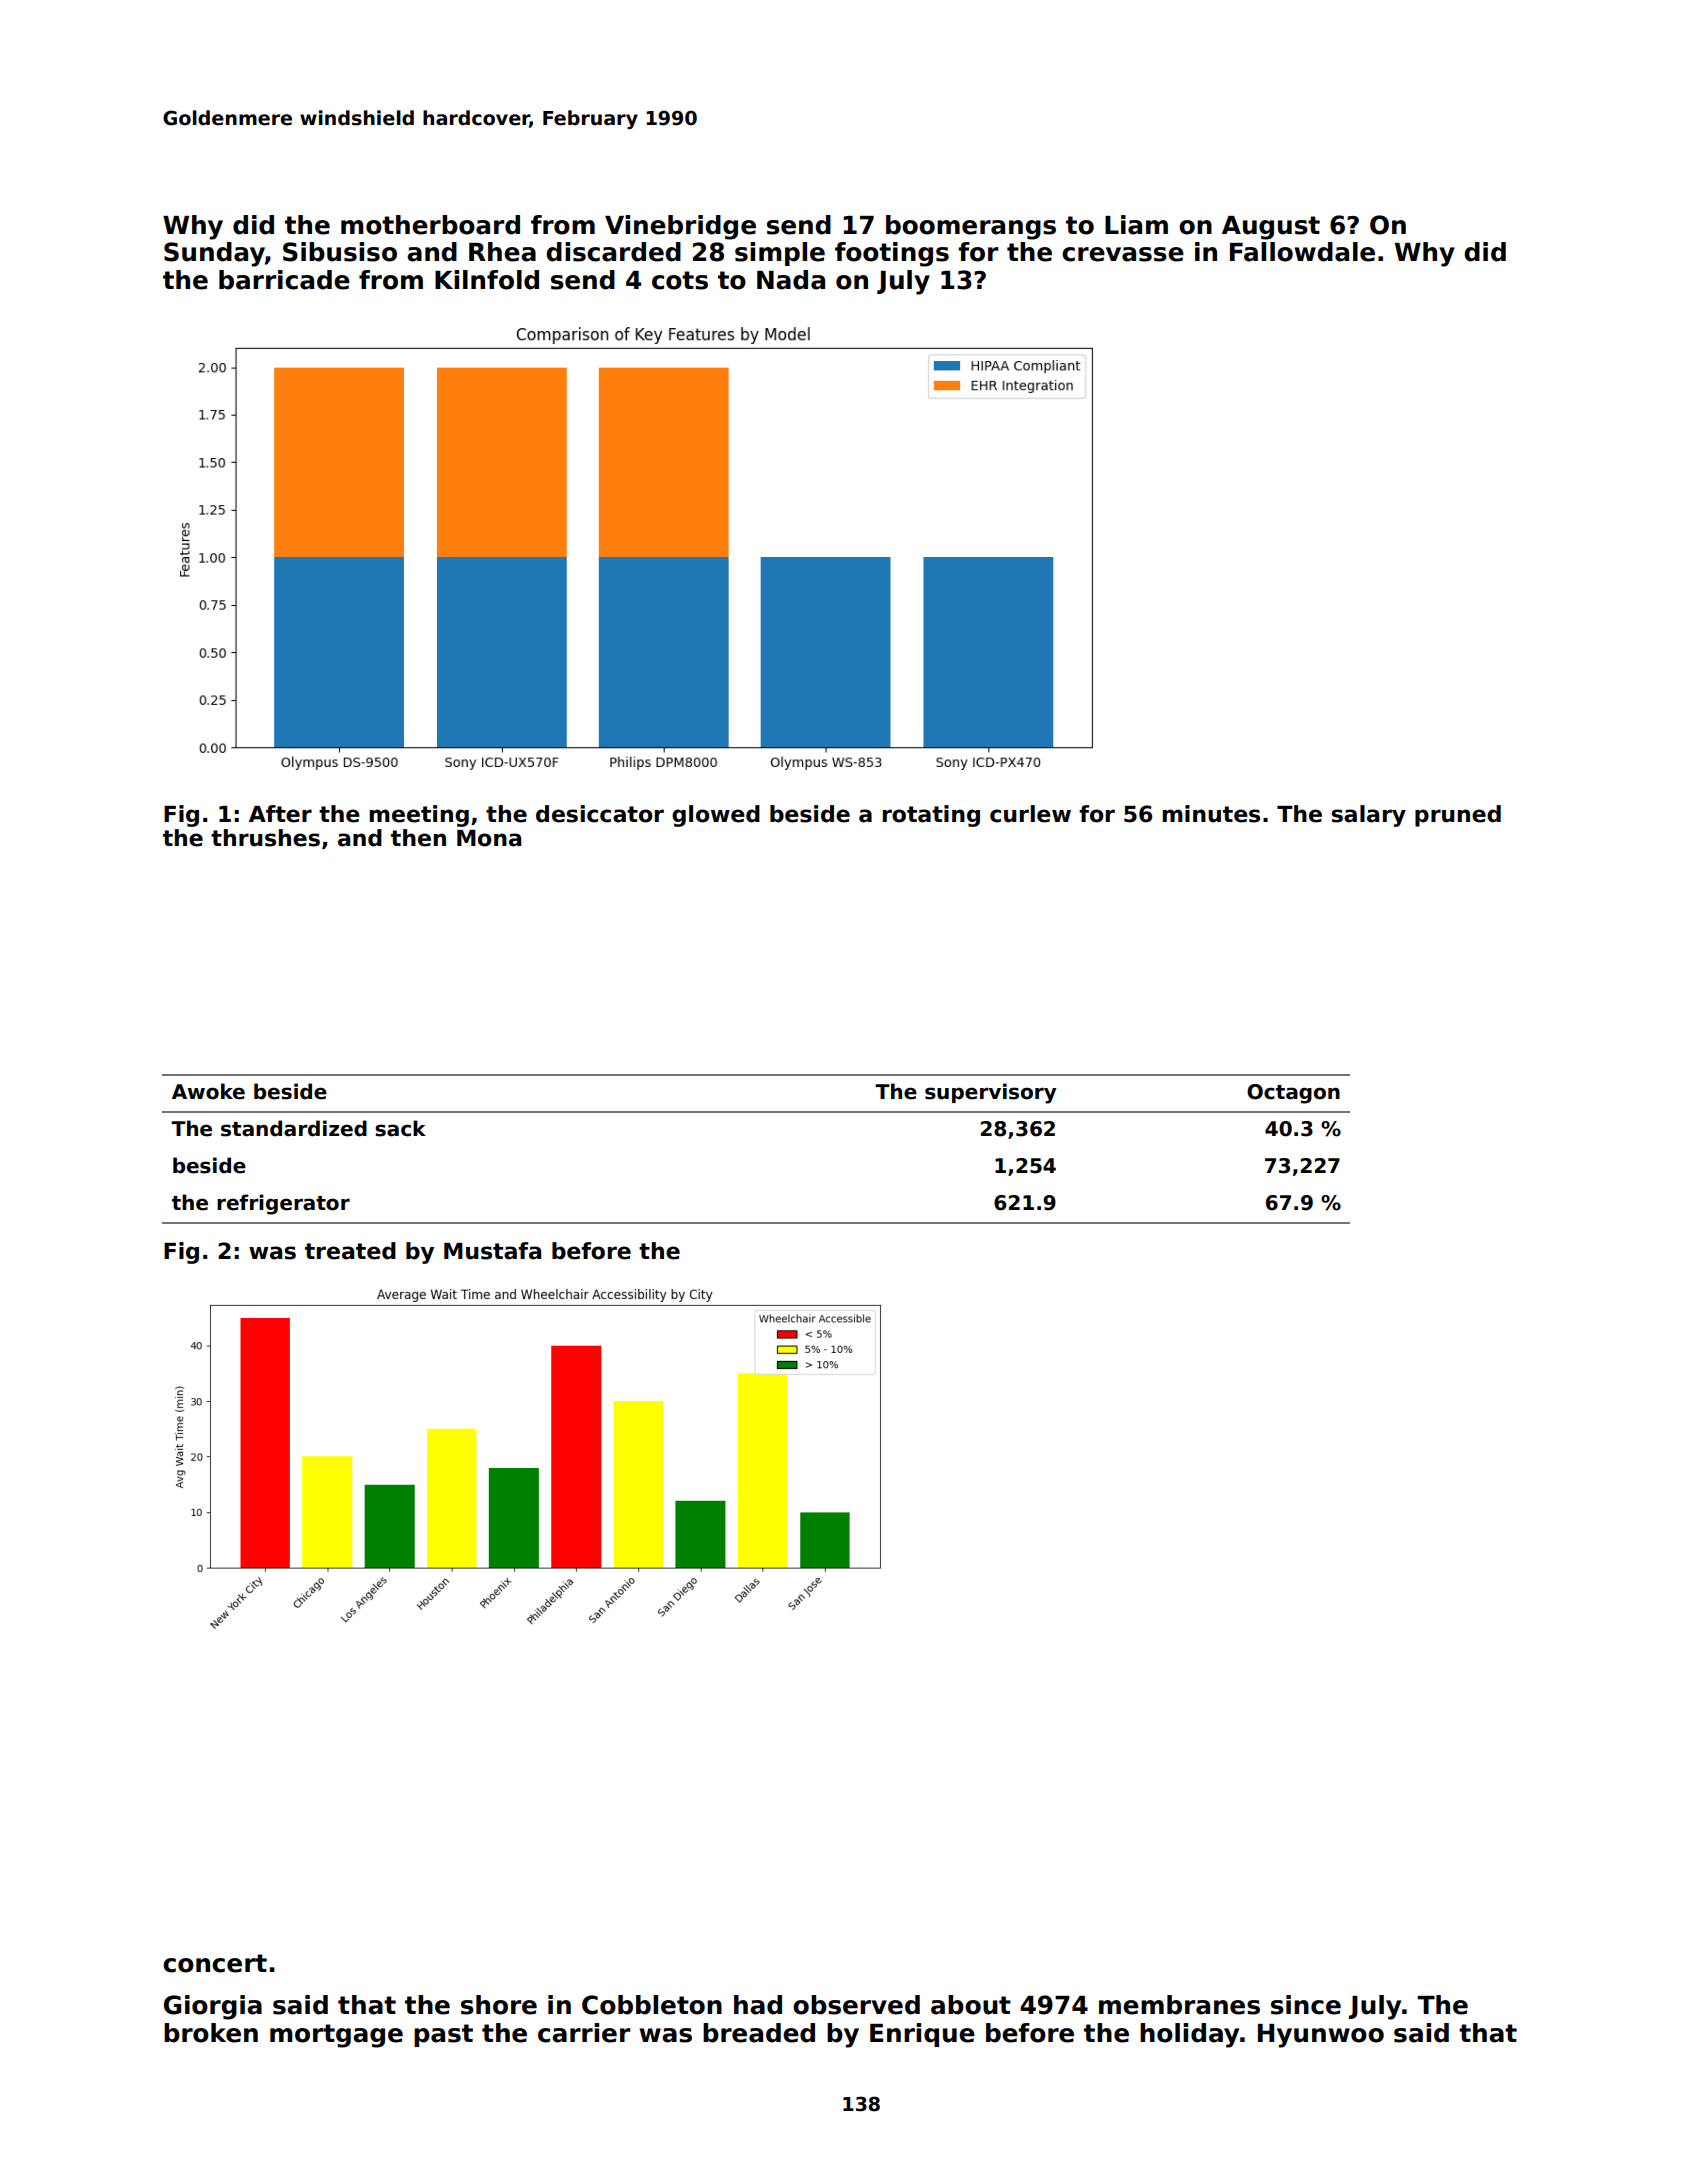 This screenshot has height=2178, width=1683. I want to click on supervisory, so click(991, 1093).
